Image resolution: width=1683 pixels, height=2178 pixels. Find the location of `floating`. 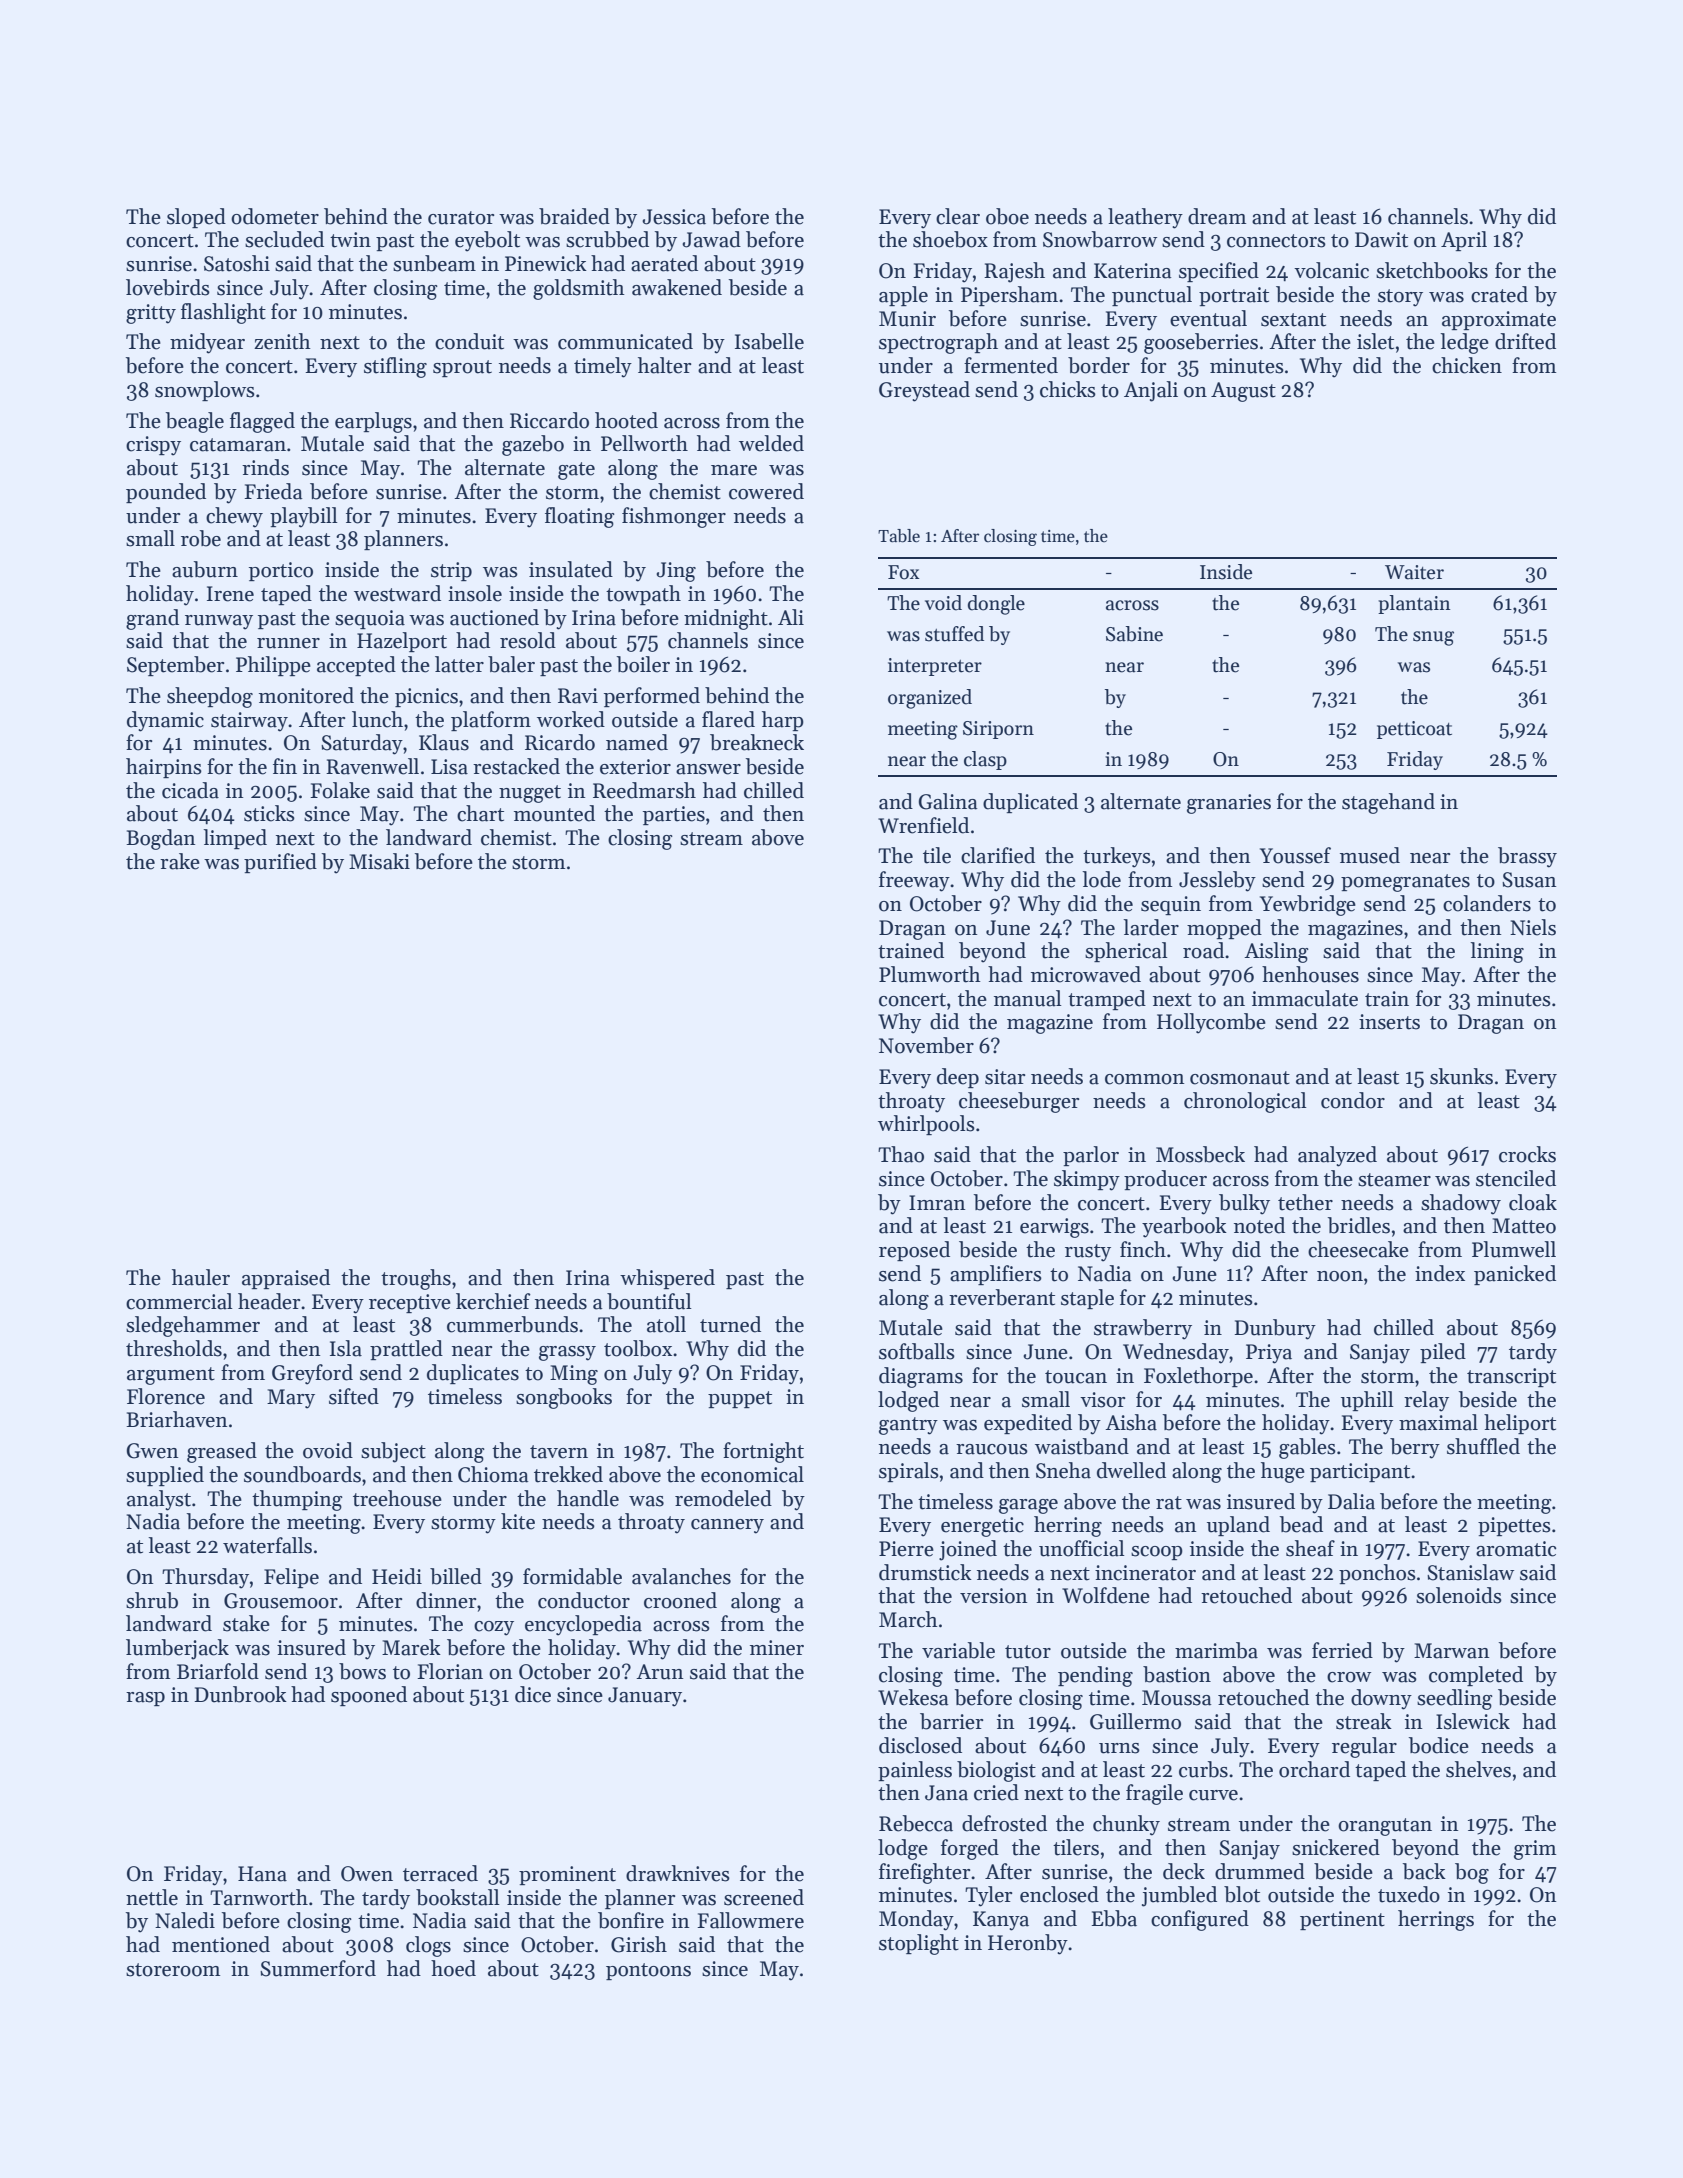

floating is located at coordinates (580, 517).
